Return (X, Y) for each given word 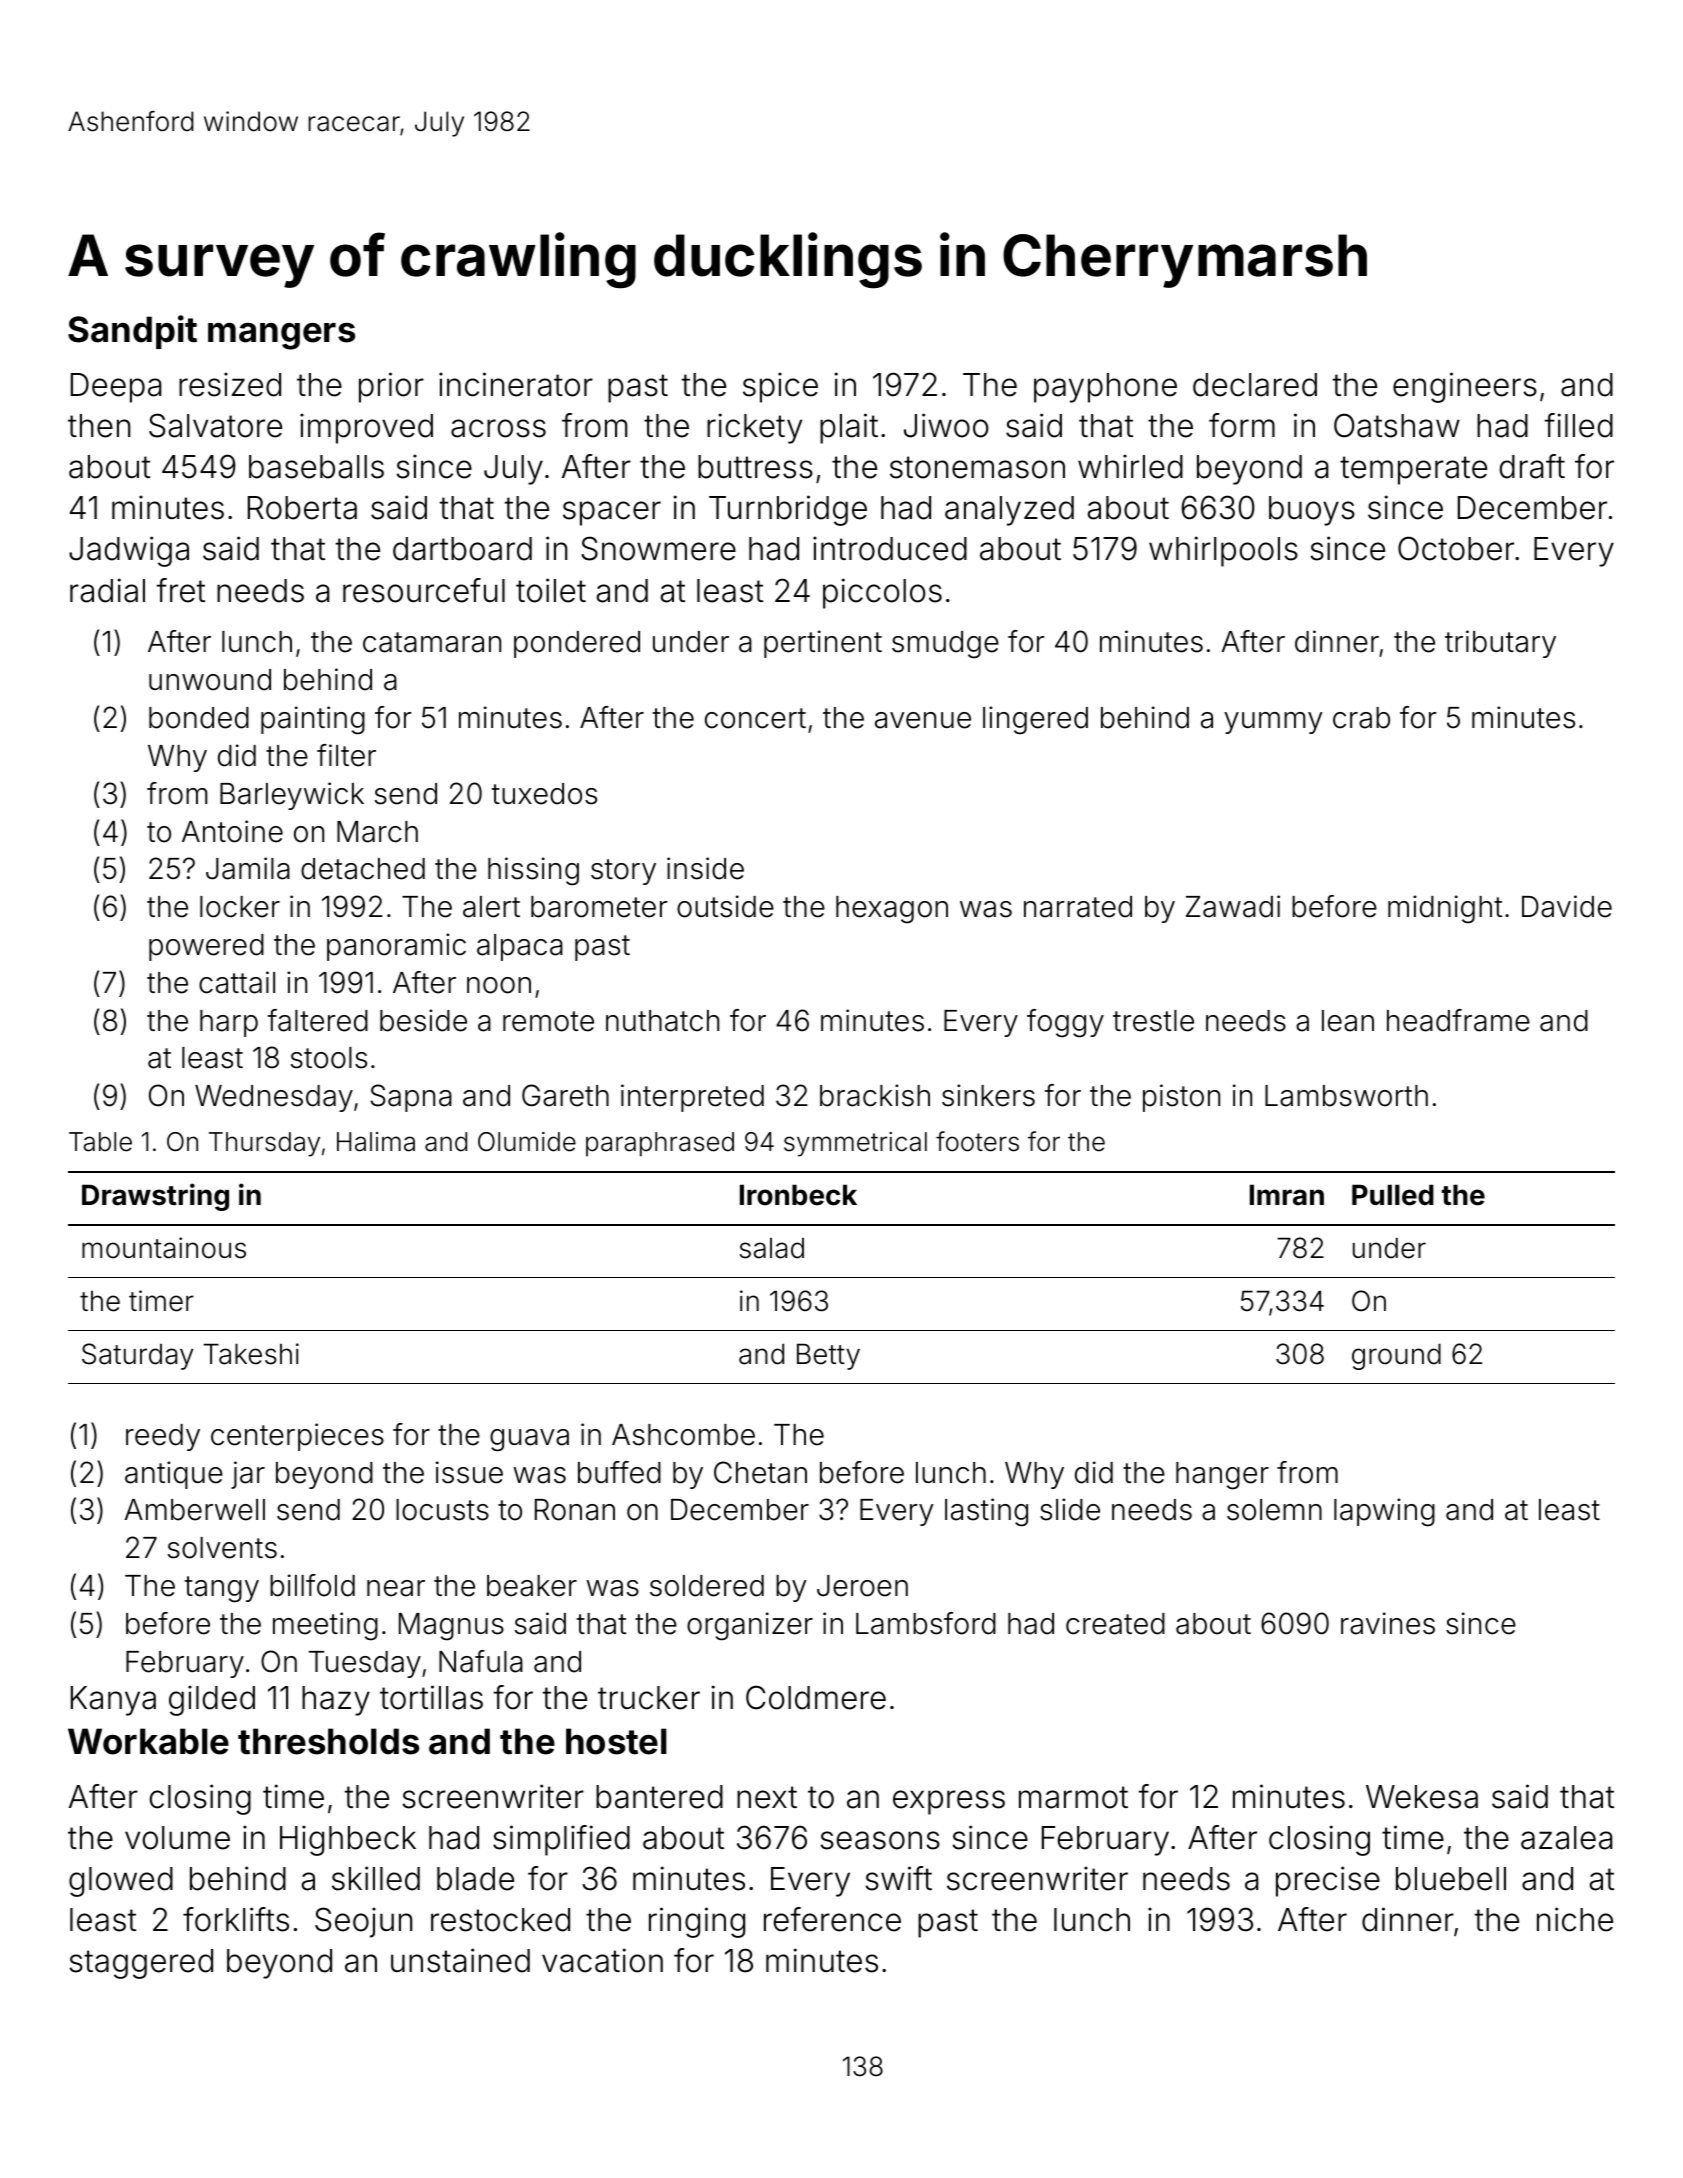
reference (832, 1919)
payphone (1105, 388)
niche (1575, 1919)
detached (363, 869)
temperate (1413, 470)
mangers (281, 336)
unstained (460, 1960)
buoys (1312, 511)
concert (755, 718)
